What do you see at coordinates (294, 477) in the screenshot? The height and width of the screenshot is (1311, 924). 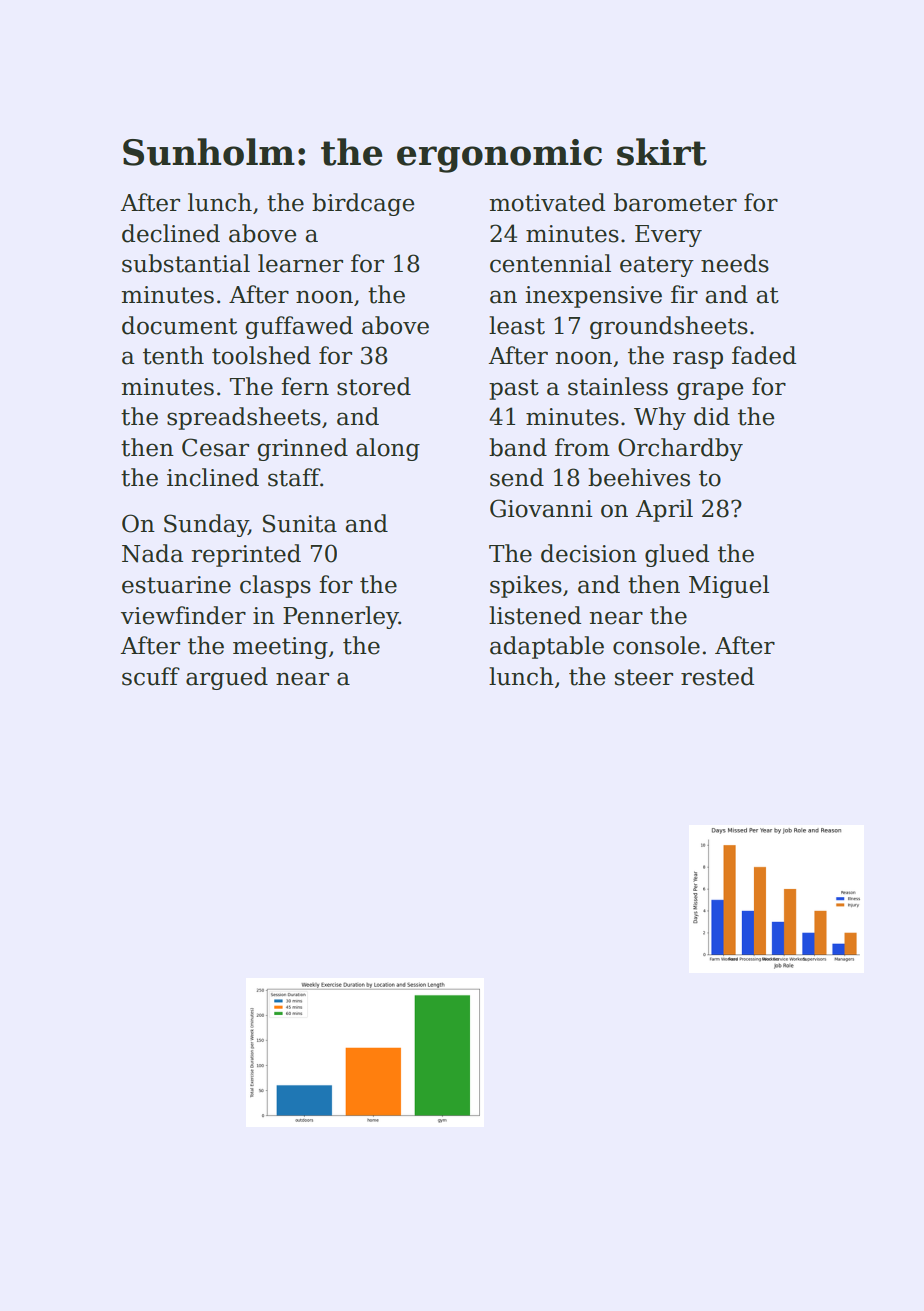 I see `staff` at bounding box center [294, 477].
